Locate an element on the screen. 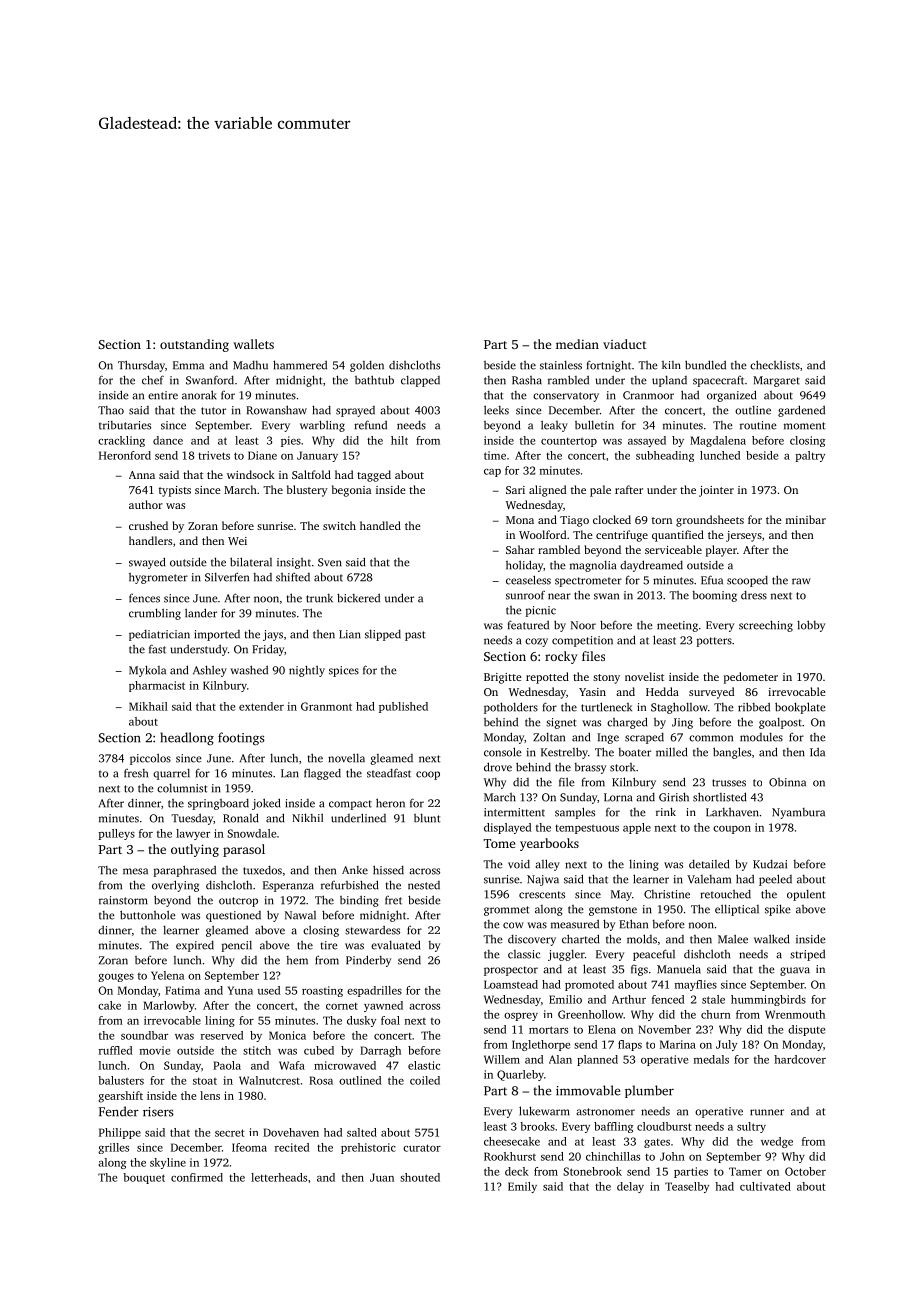 Image resolution: width=924 pixels, height=1308 pixels. groundsheets is located at coordinates (710, 521).
